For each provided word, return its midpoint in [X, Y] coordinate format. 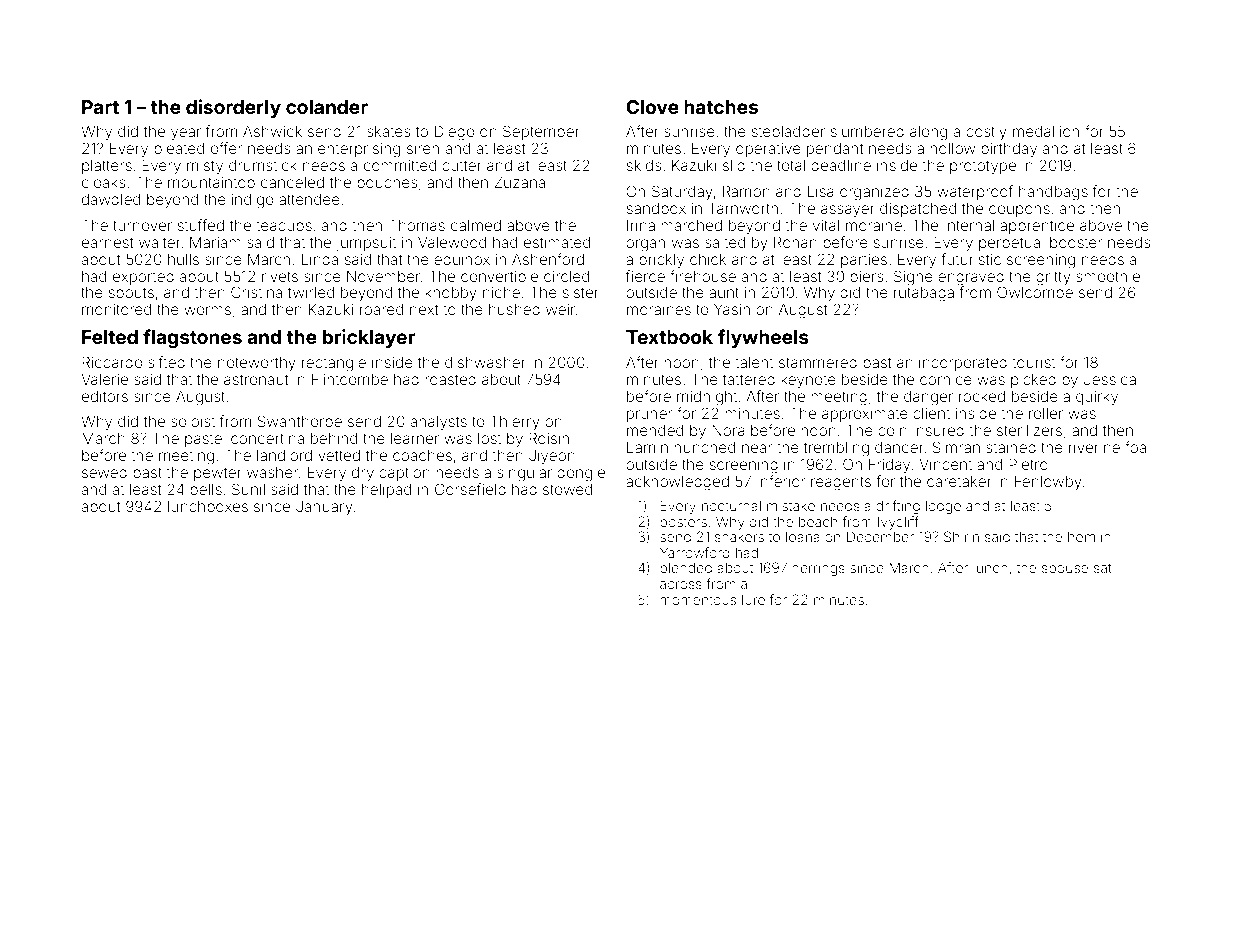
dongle [581, 474]
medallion [1046, 131]
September [541, 132]
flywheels [763, 338]
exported [143, 278]
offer [226, 148]
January [324, 508]
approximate [865, 415]
